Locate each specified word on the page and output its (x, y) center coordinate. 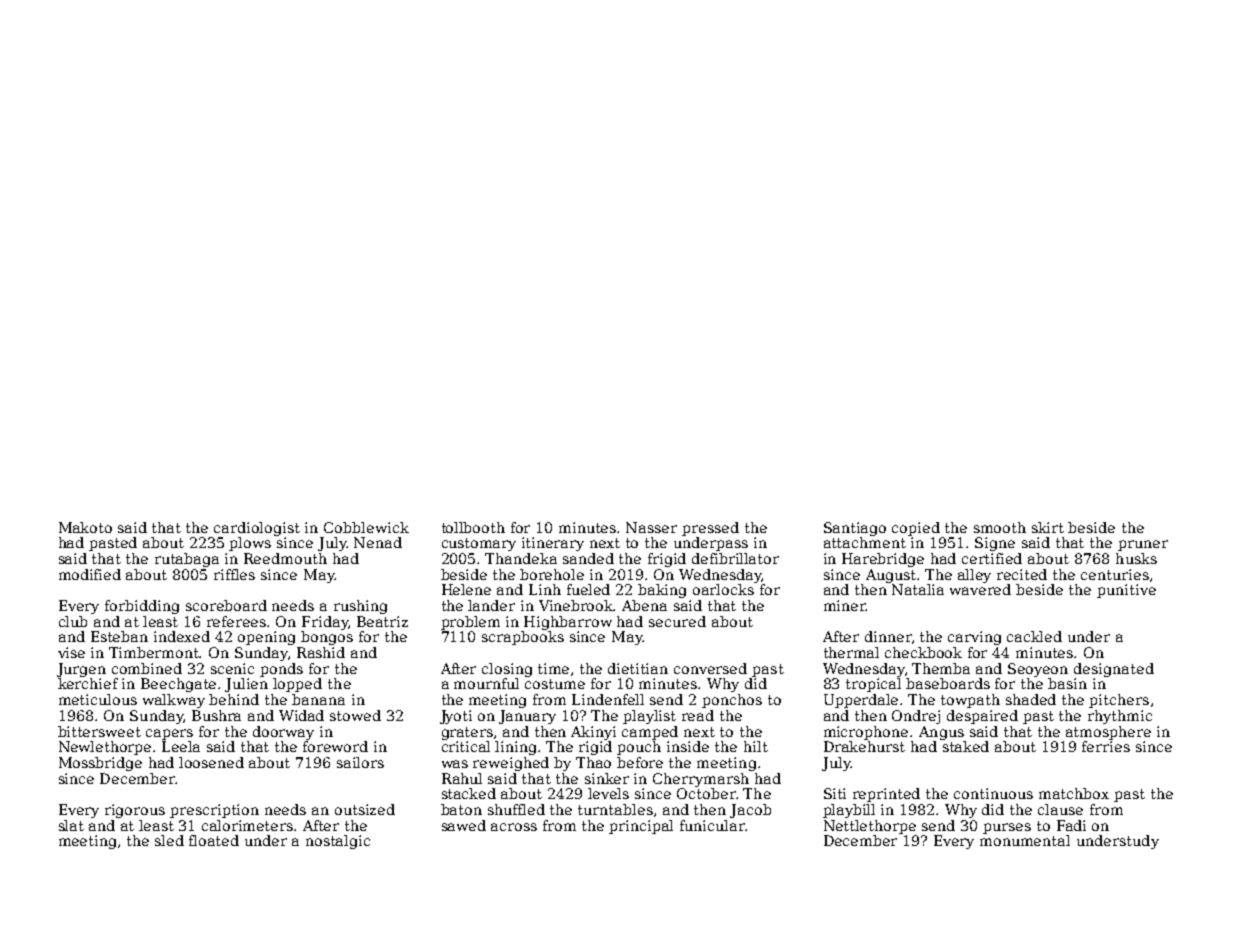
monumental (1025, 840)
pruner (1143, 545)
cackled (1034, 636)
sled (169, 840)
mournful (486, 683)
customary (479, 544)
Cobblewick (366, 527)
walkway (174, 701)
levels (608, 793)
